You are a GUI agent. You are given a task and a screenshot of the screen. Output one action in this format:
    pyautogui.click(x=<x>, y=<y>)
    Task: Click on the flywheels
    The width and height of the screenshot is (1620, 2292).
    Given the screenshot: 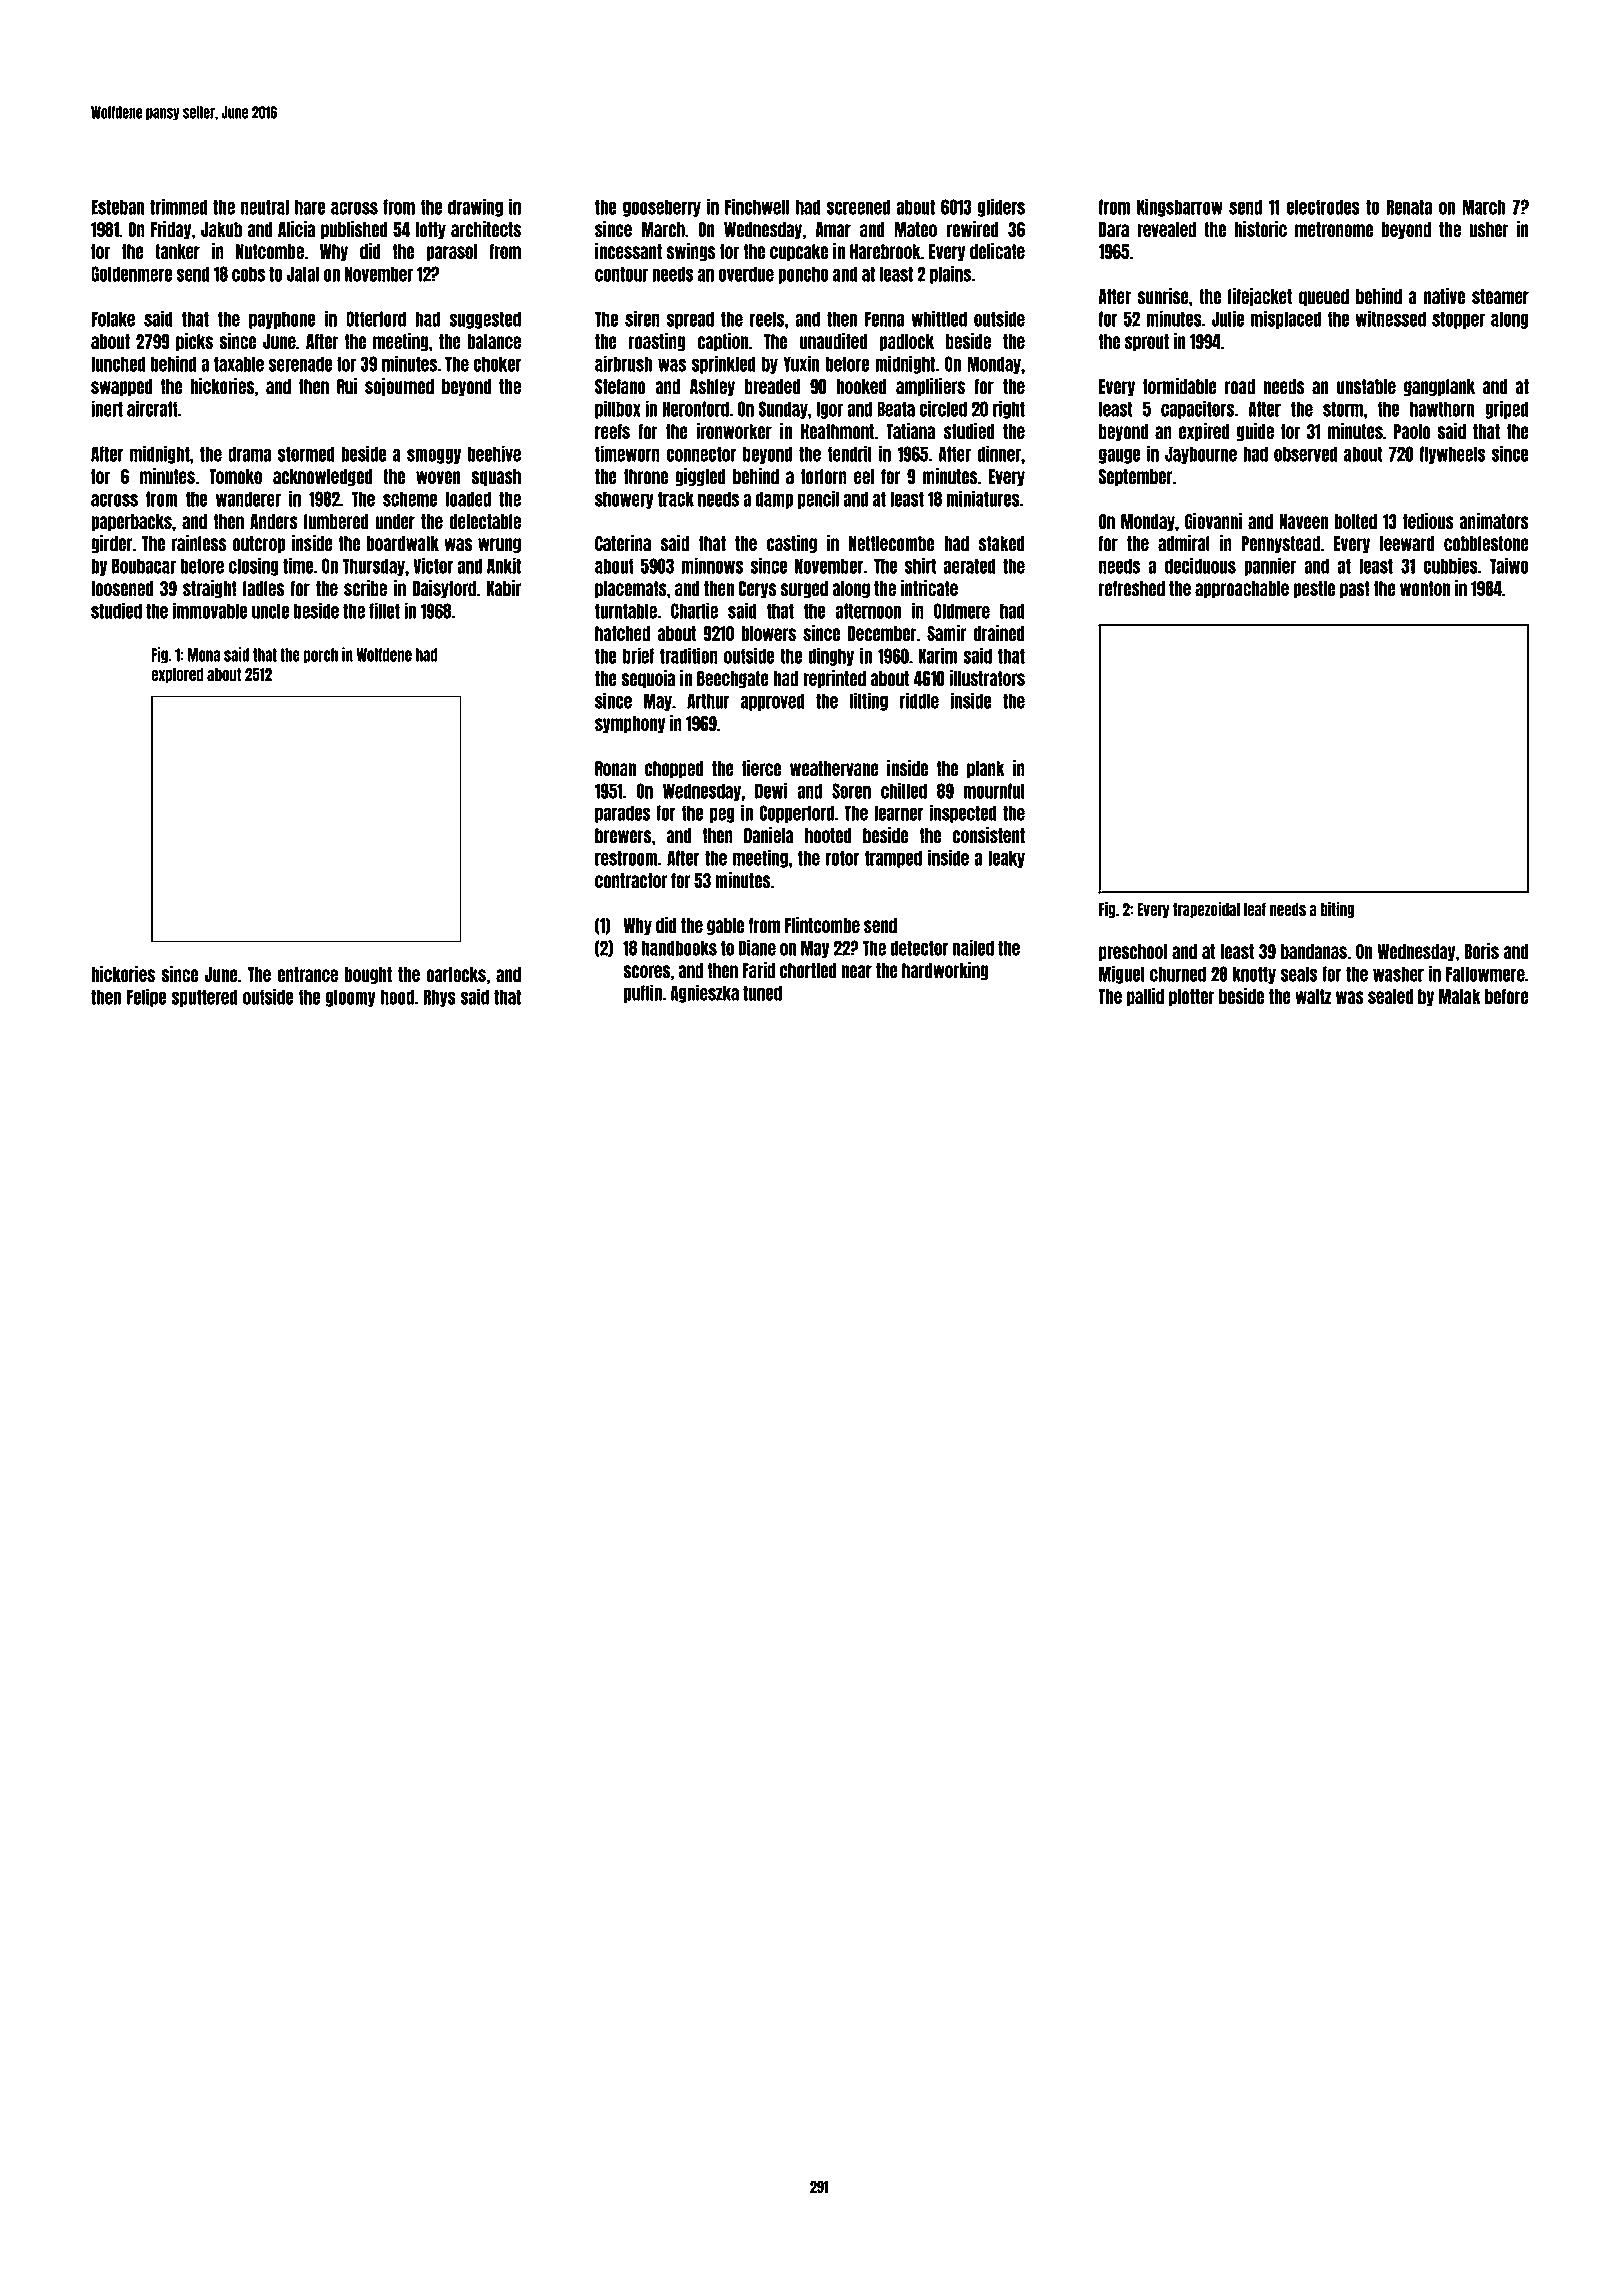 What is the action you would take?
    pyautogui.click(x=1453, y=455)
